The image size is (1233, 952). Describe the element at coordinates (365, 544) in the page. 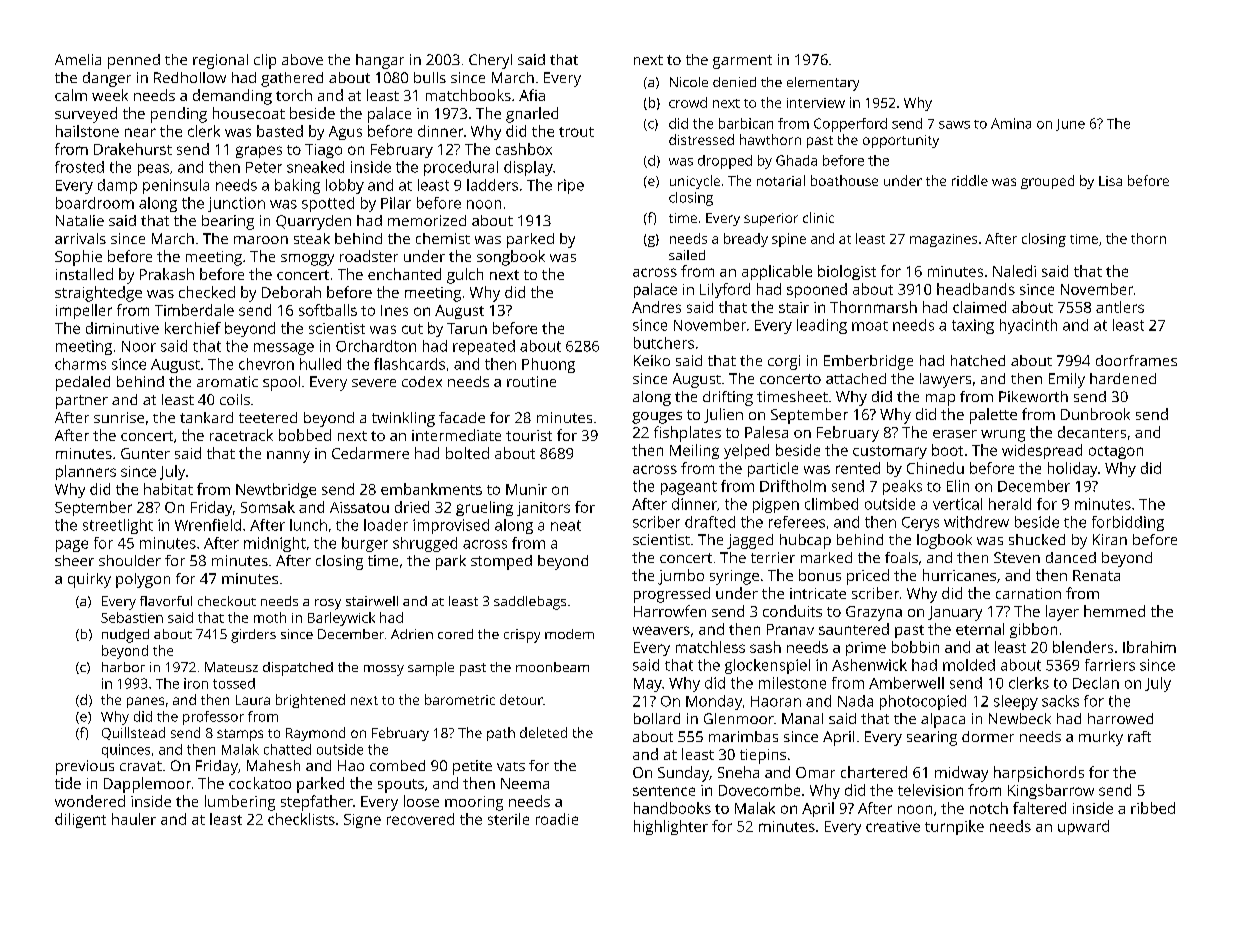

I see `burger` at that location.
